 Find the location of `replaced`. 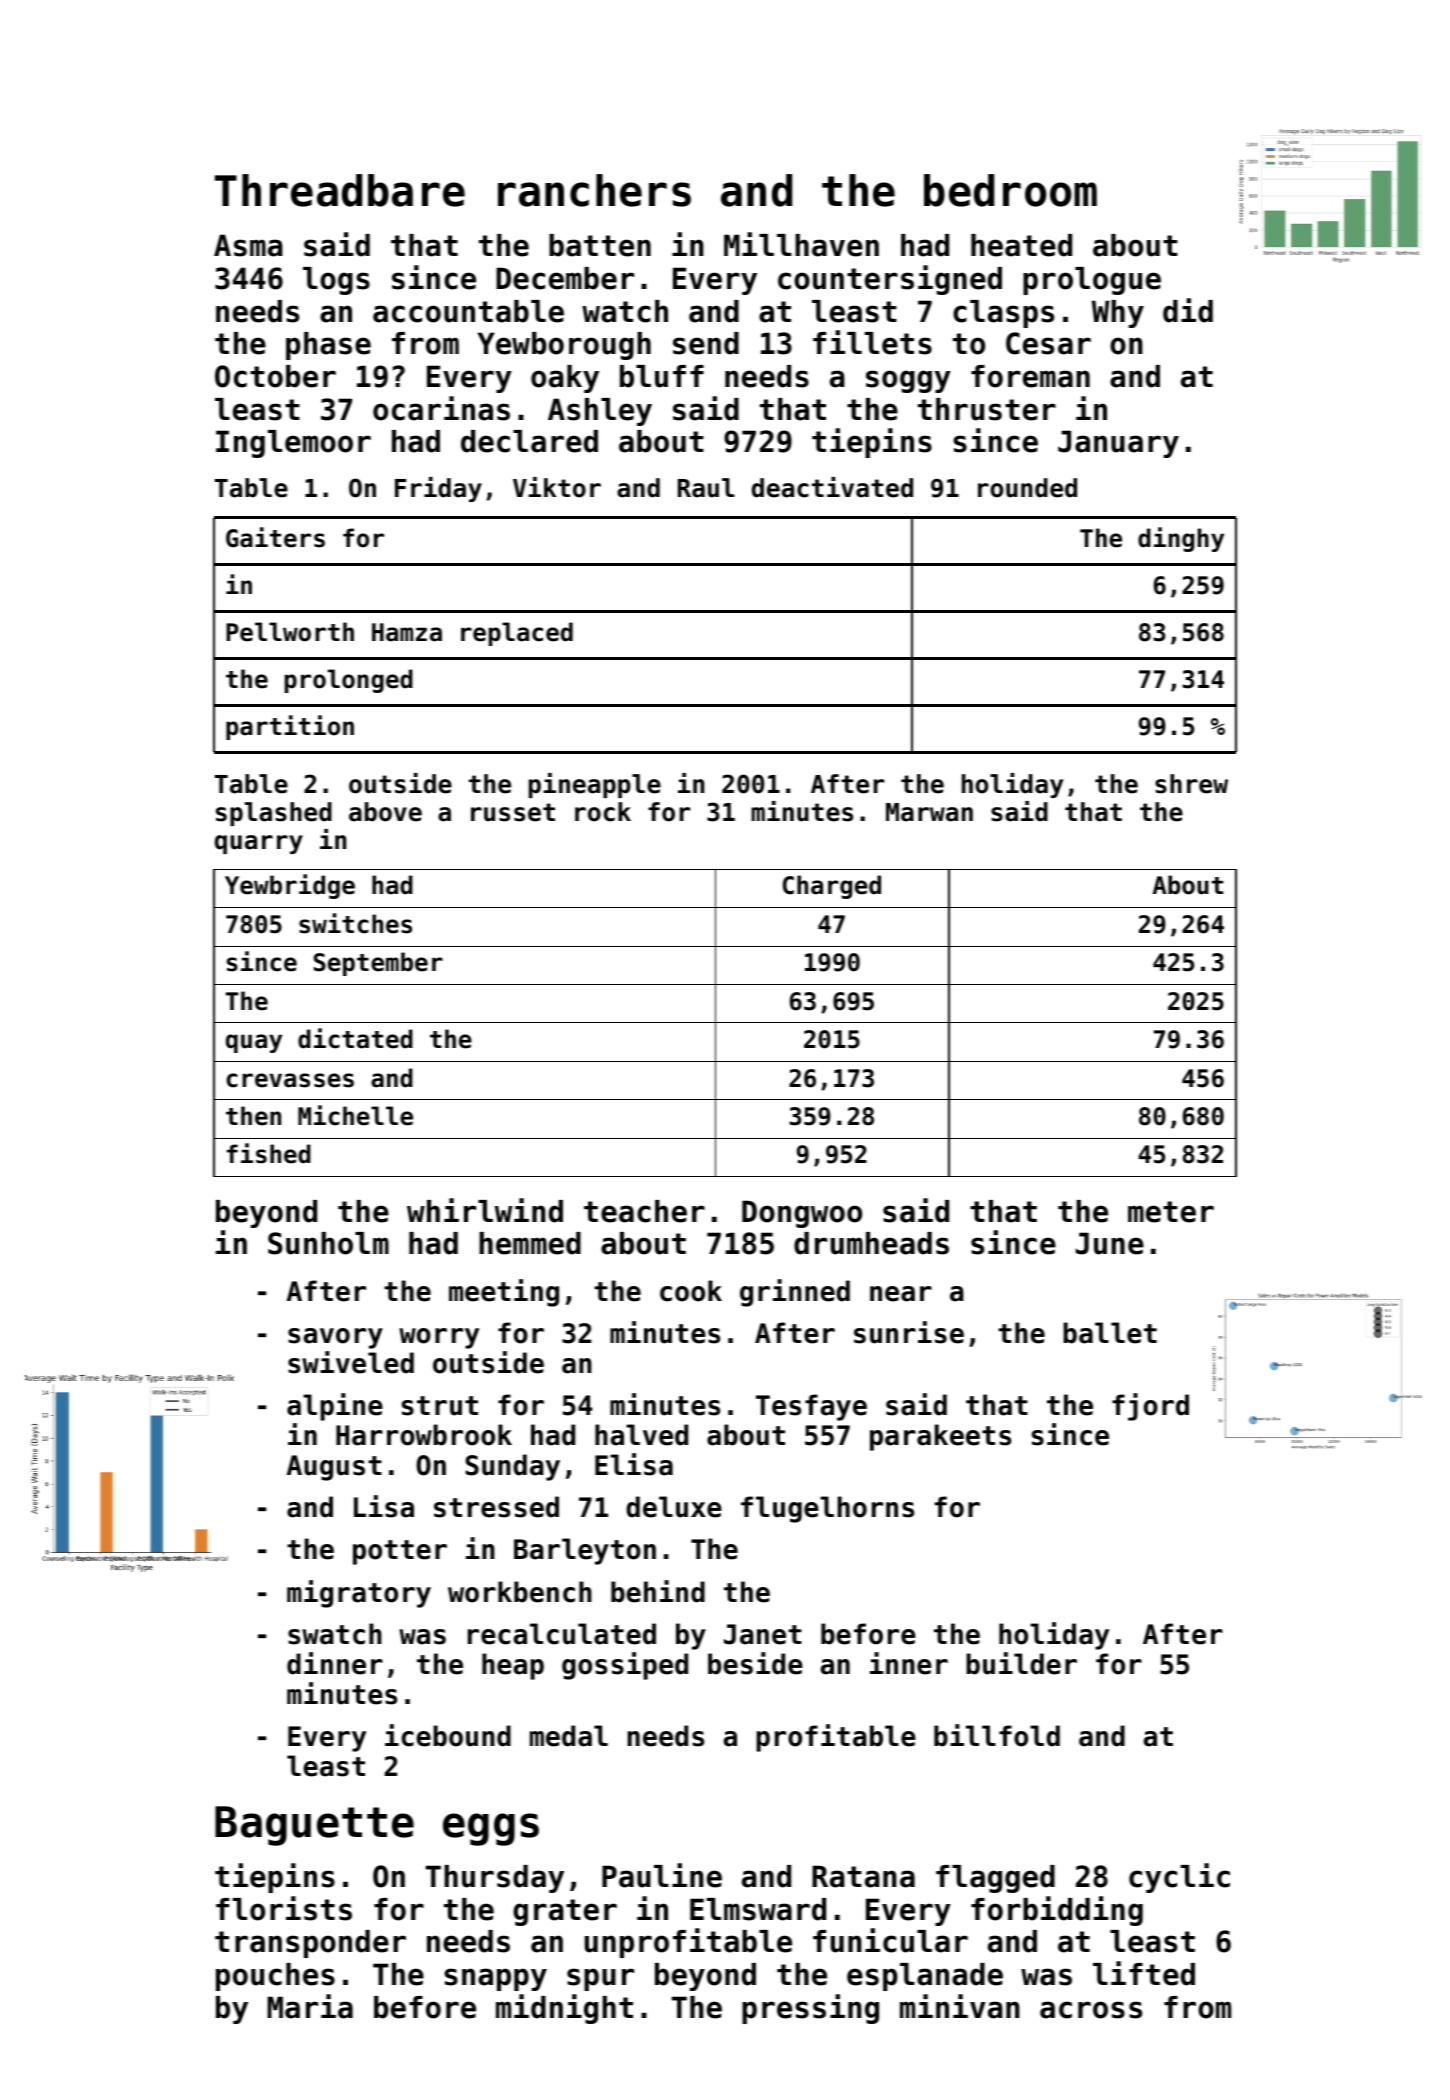

replaced is located at coordinates (517, 634).
